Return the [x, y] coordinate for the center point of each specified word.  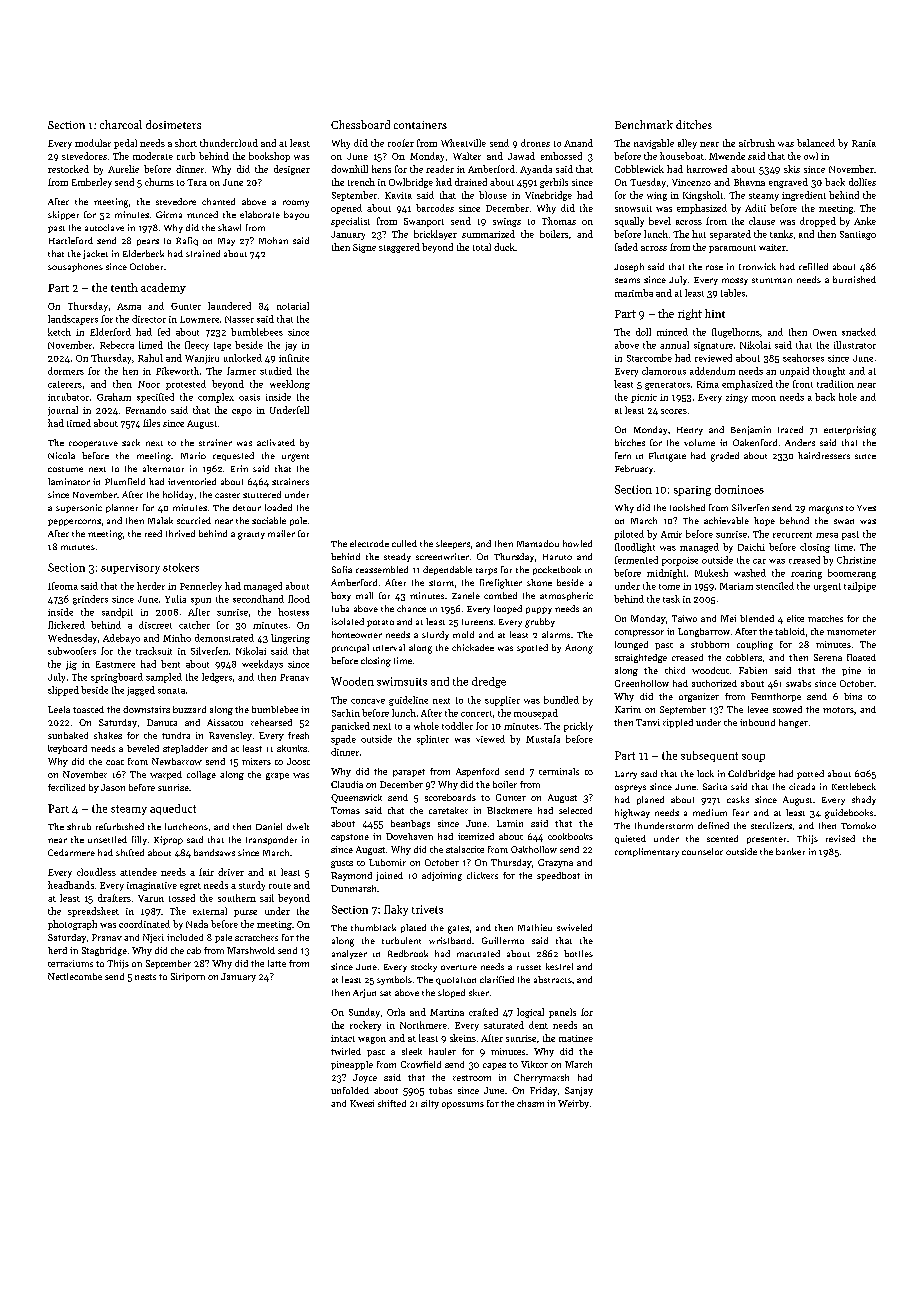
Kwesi [362, 1103]
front [803, 384]
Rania [864, 143]
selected [575, 810]
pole [298, 521]
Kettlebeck [854, 786]
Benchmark [644, 124]
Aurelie [123, 169]
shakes [108, 735]
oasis [249, 397]
